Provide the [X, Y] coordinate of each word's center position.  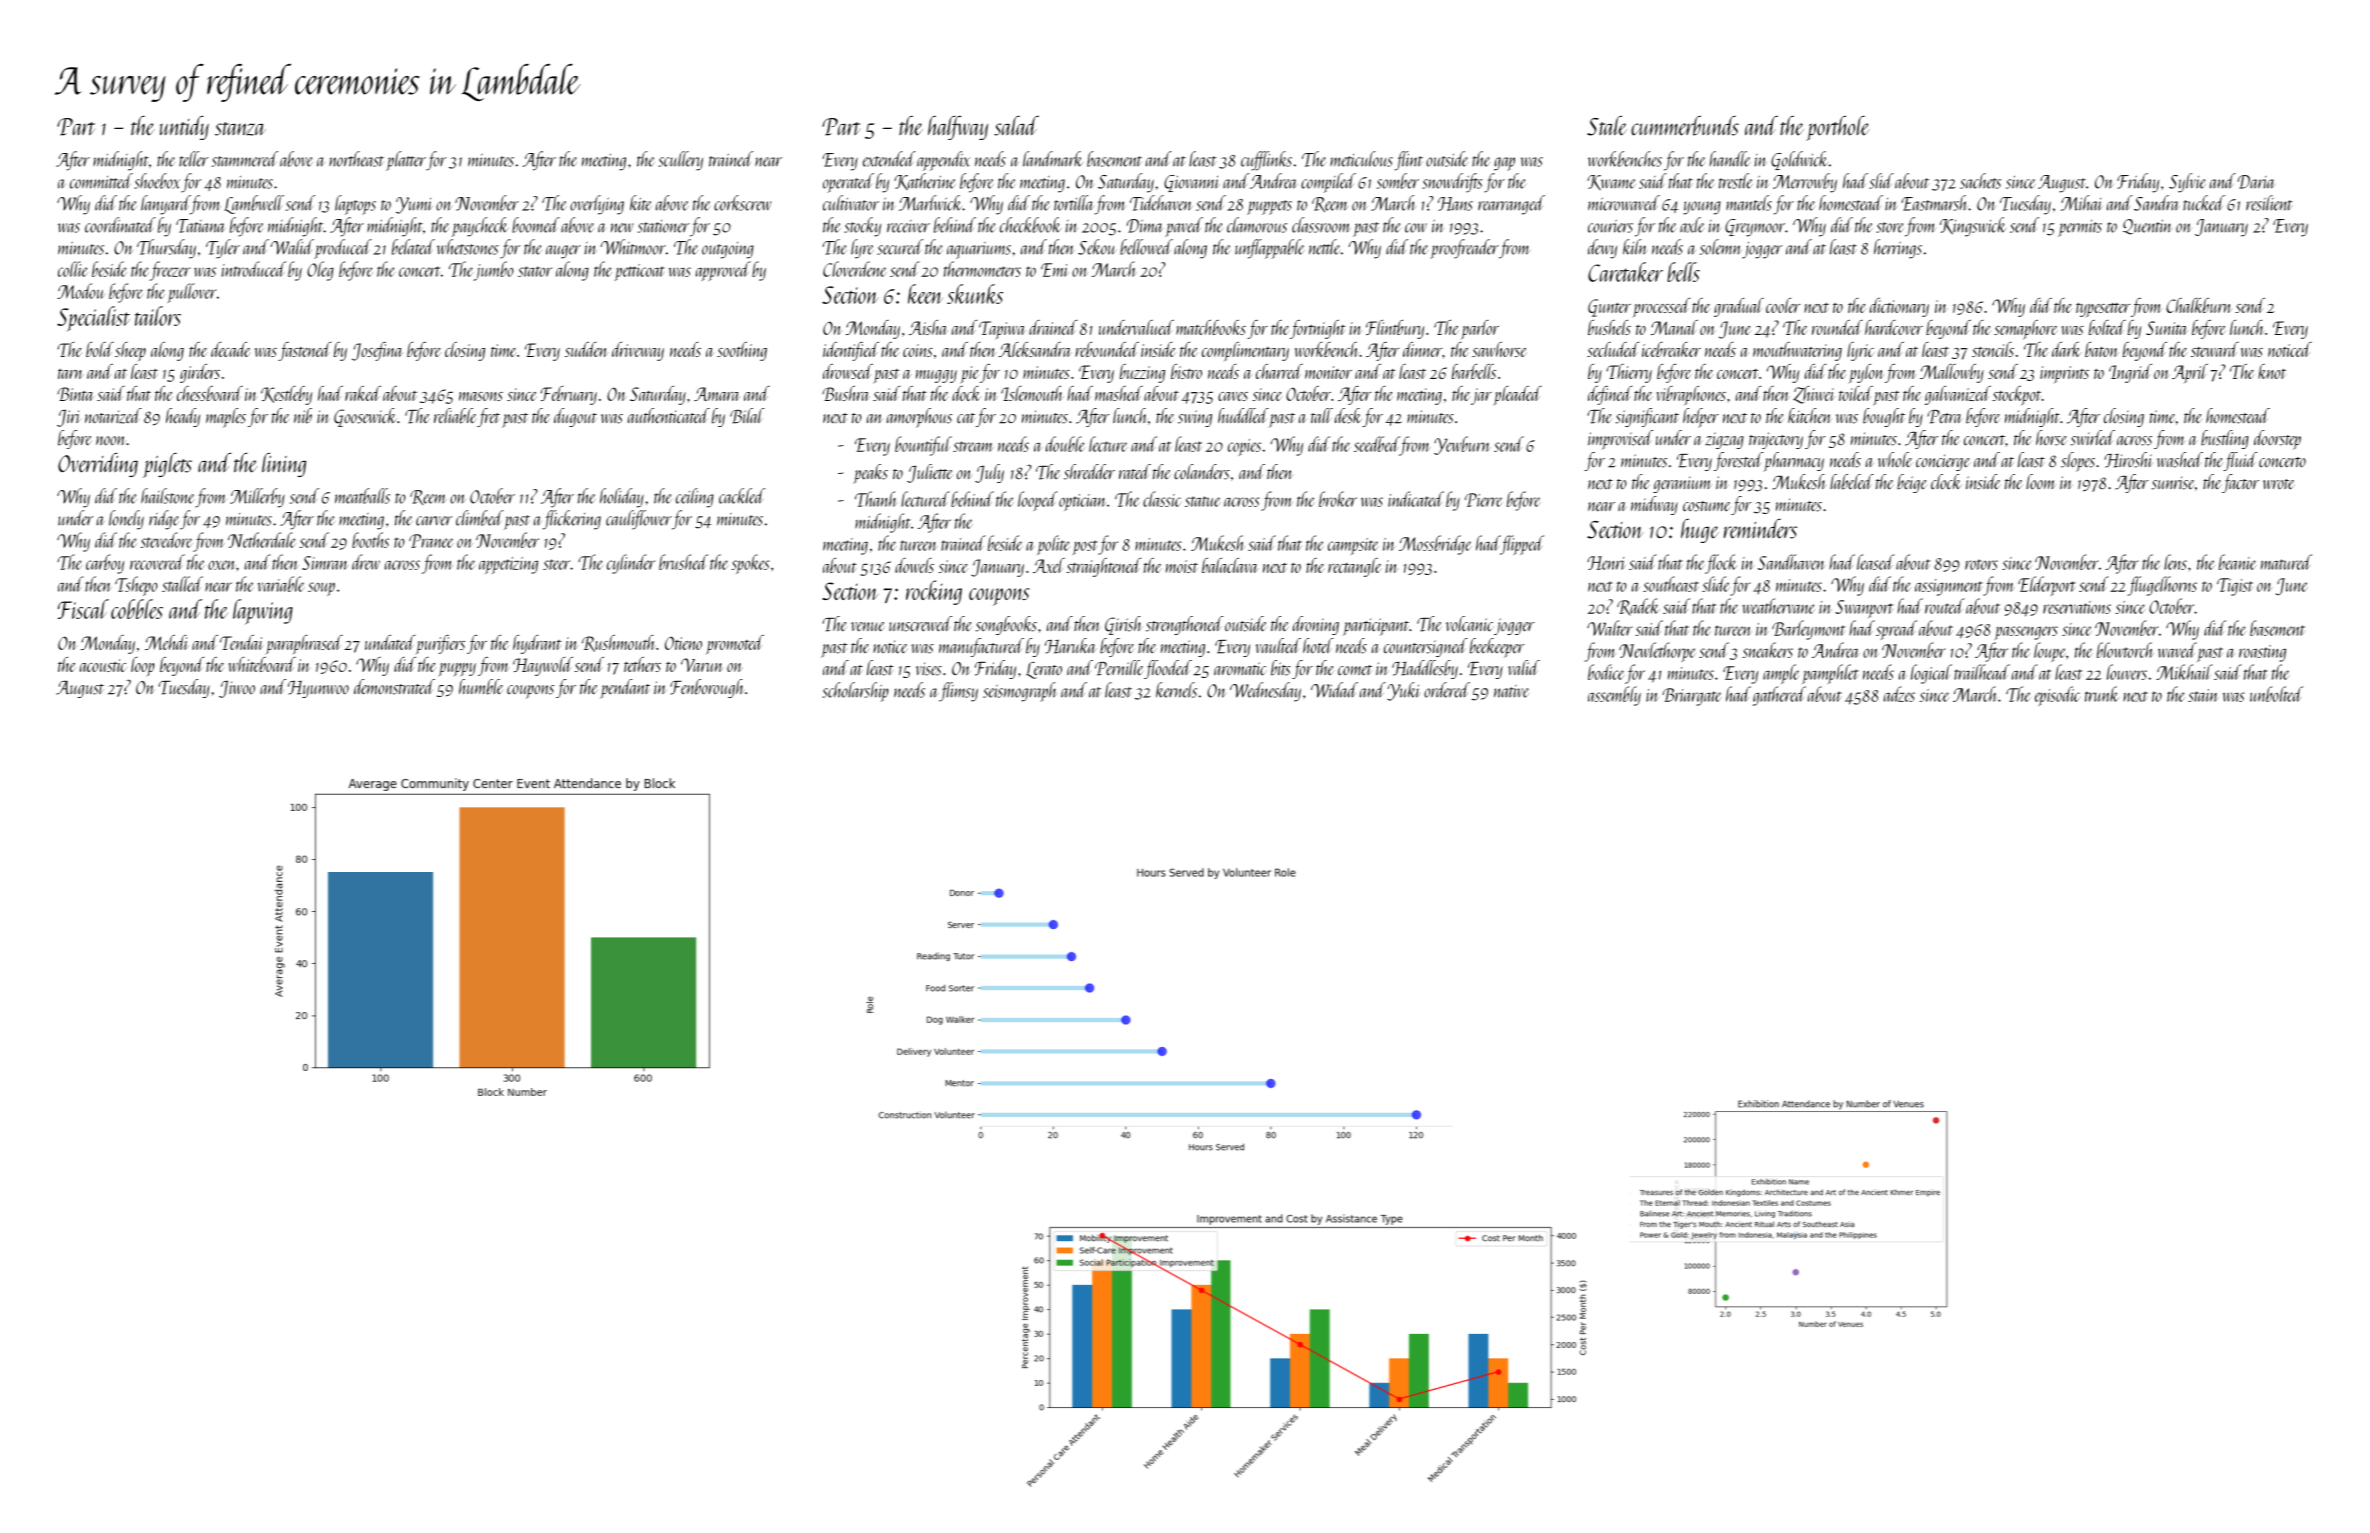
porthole [1838, 128]
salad [1016, 126]
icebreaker [1671, 349]
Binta [75, 394]
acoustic [103, 665]
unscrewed [920, 624]
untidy [184, 128]
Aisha [928, 327]
